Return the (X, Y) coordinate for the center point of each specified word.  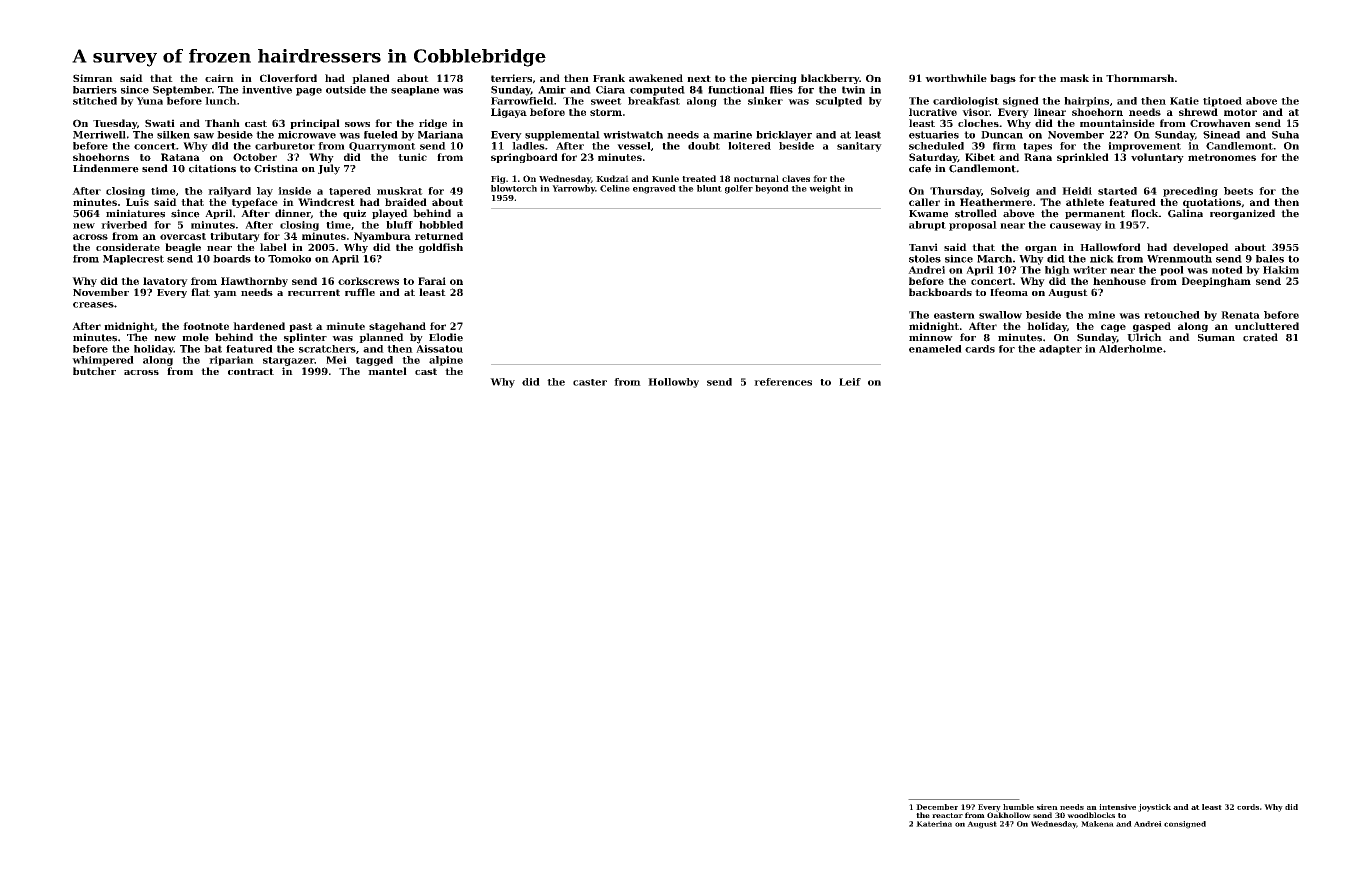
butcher (94, 371)
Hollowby (673, 383)
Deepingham (1216, 282)
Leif (850, 382)
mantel (387, 371)
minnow (931, 337)
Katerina (934, 824)
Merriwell (99, 135)
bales (1270, 259)
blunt (709, 188)
